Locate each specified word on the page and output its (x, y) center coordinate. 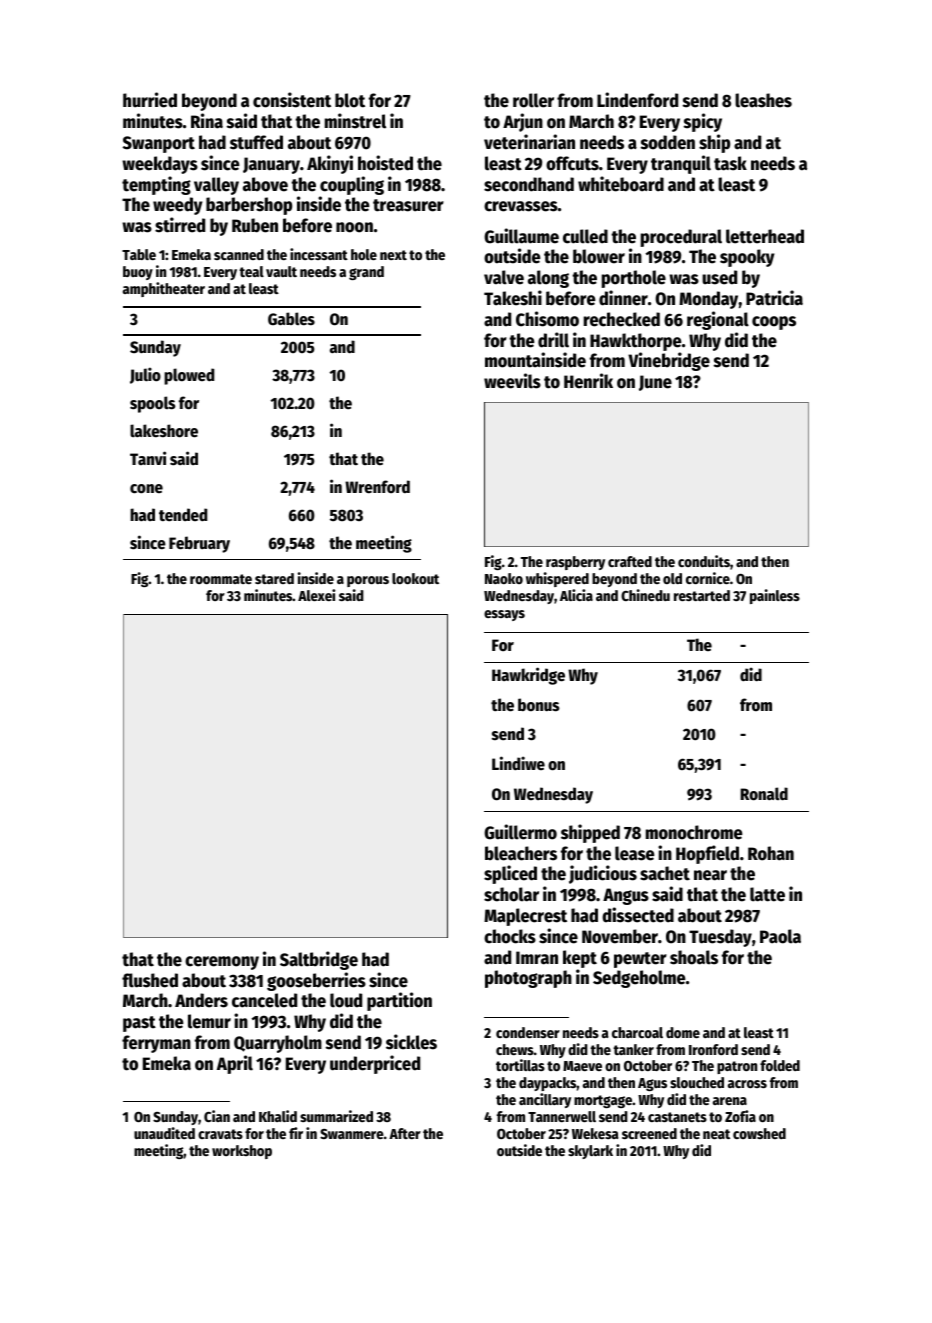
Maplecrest (525, 917)
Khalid (278, 1116)
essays (504, 615)
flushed (150, 980)
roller (533, 100)
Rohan (771, 853)
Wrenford (377, 487)
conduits (704, 561)
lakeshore (164, 431)
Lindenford (637, 100)
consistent (292, 100)
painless (775, 596)
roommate (221, 579)
